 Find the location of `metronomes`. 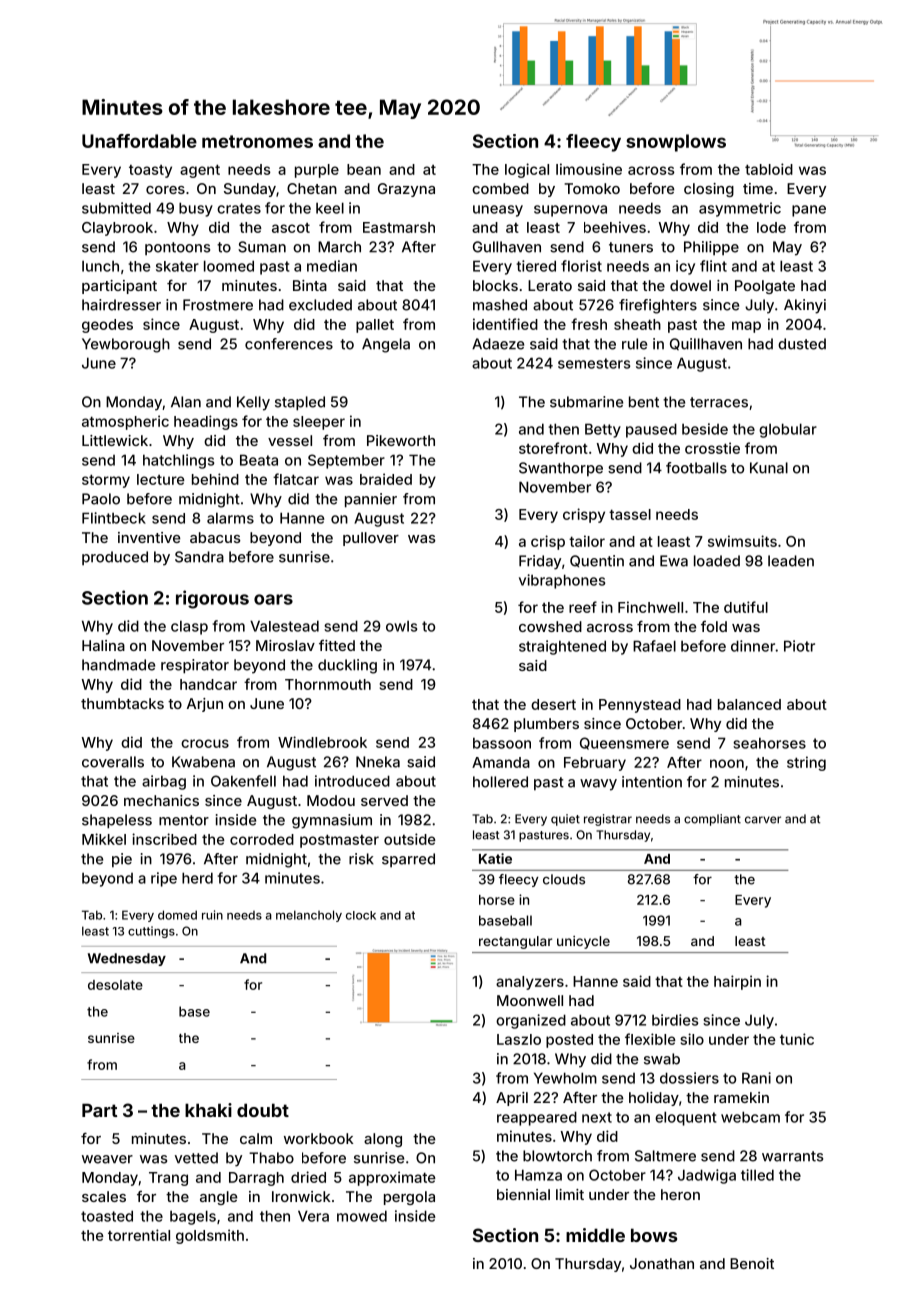

metronomes is located at coordinates (257, 141).
